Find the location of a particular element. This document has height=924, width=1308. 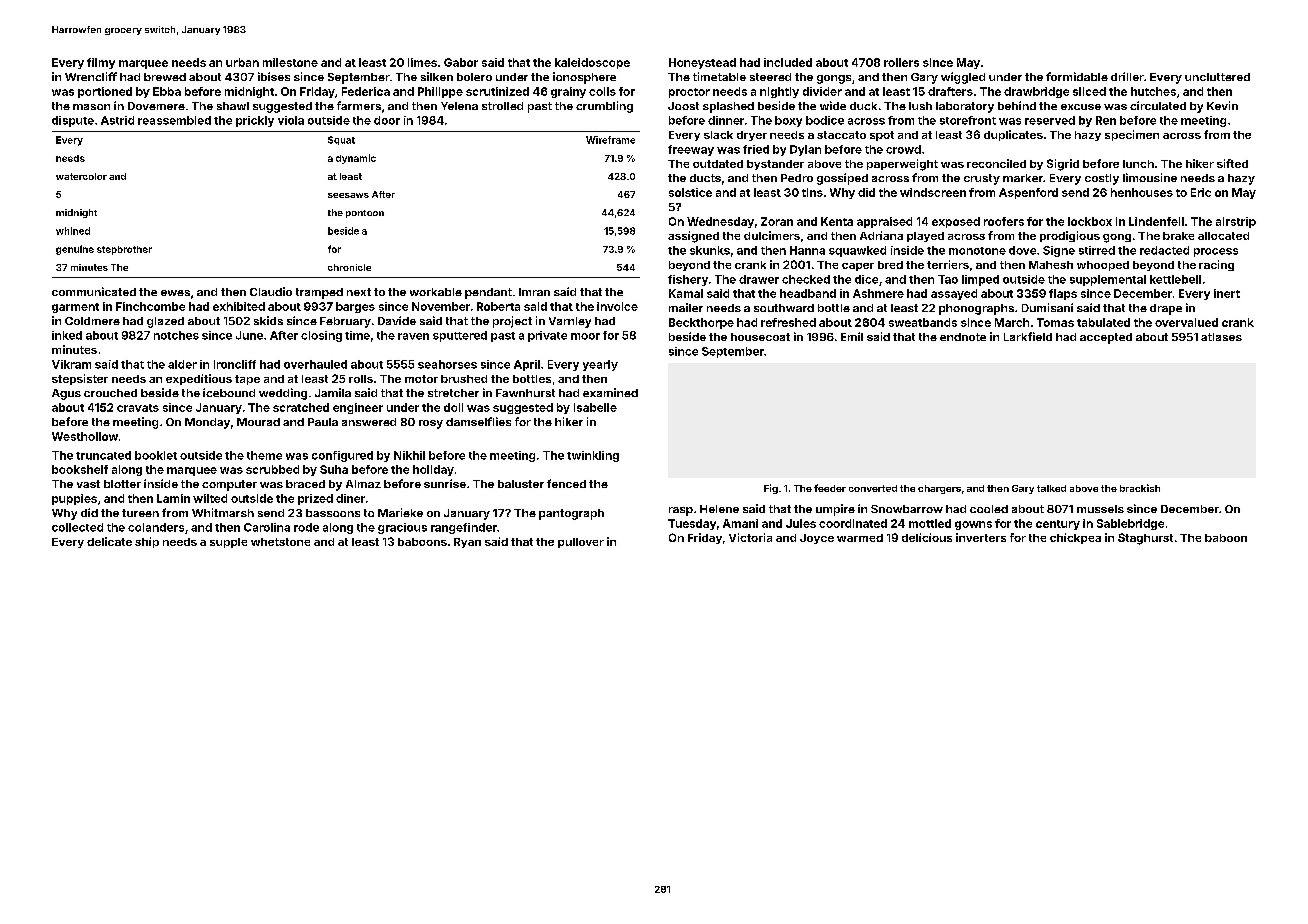

puppies is located at coordinates (74, 499).
